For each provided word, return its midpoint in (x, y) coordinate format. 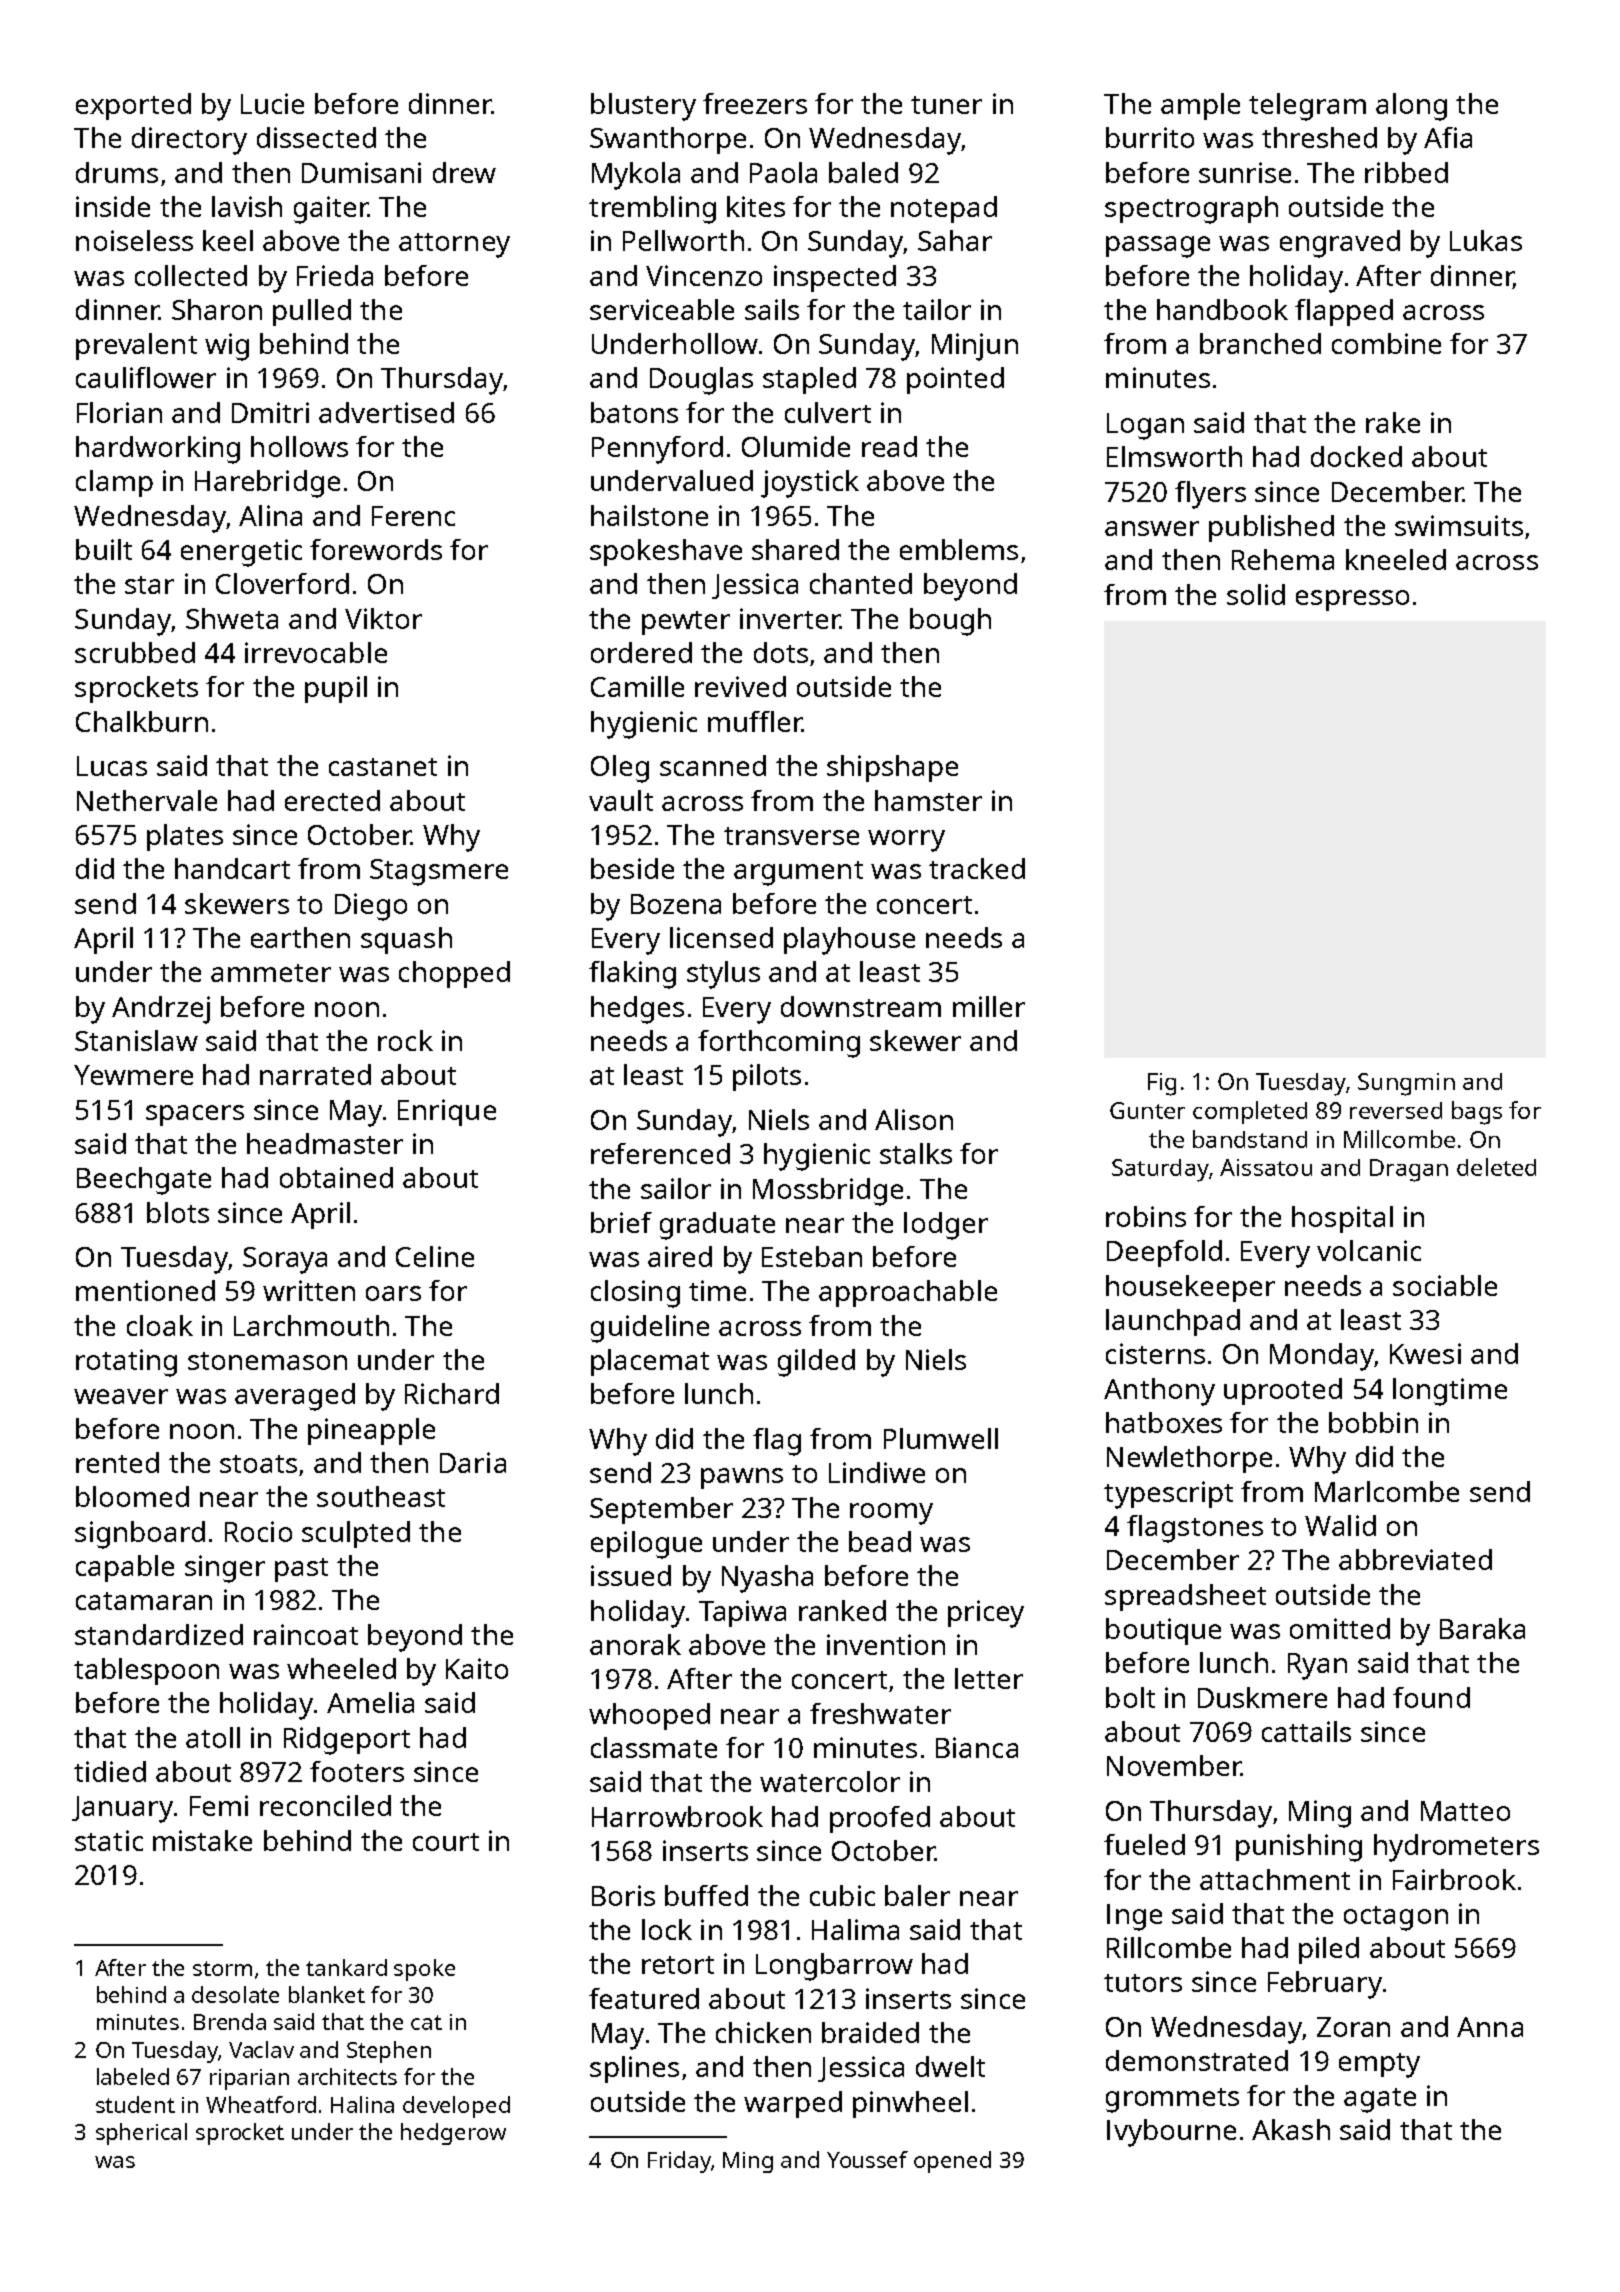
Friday (679, 2162)
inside (113, 206)
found (1431, 1697)
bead (880, 1541)
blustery (643, 107)
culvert (828, 412)
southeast (381, 1496)
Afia (1448, 137)
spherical (141, 2134)
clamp (114, 483)
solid (1256, 594)
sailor (676, 1188)
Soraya (285, 1260)
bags (1477, 1113)
